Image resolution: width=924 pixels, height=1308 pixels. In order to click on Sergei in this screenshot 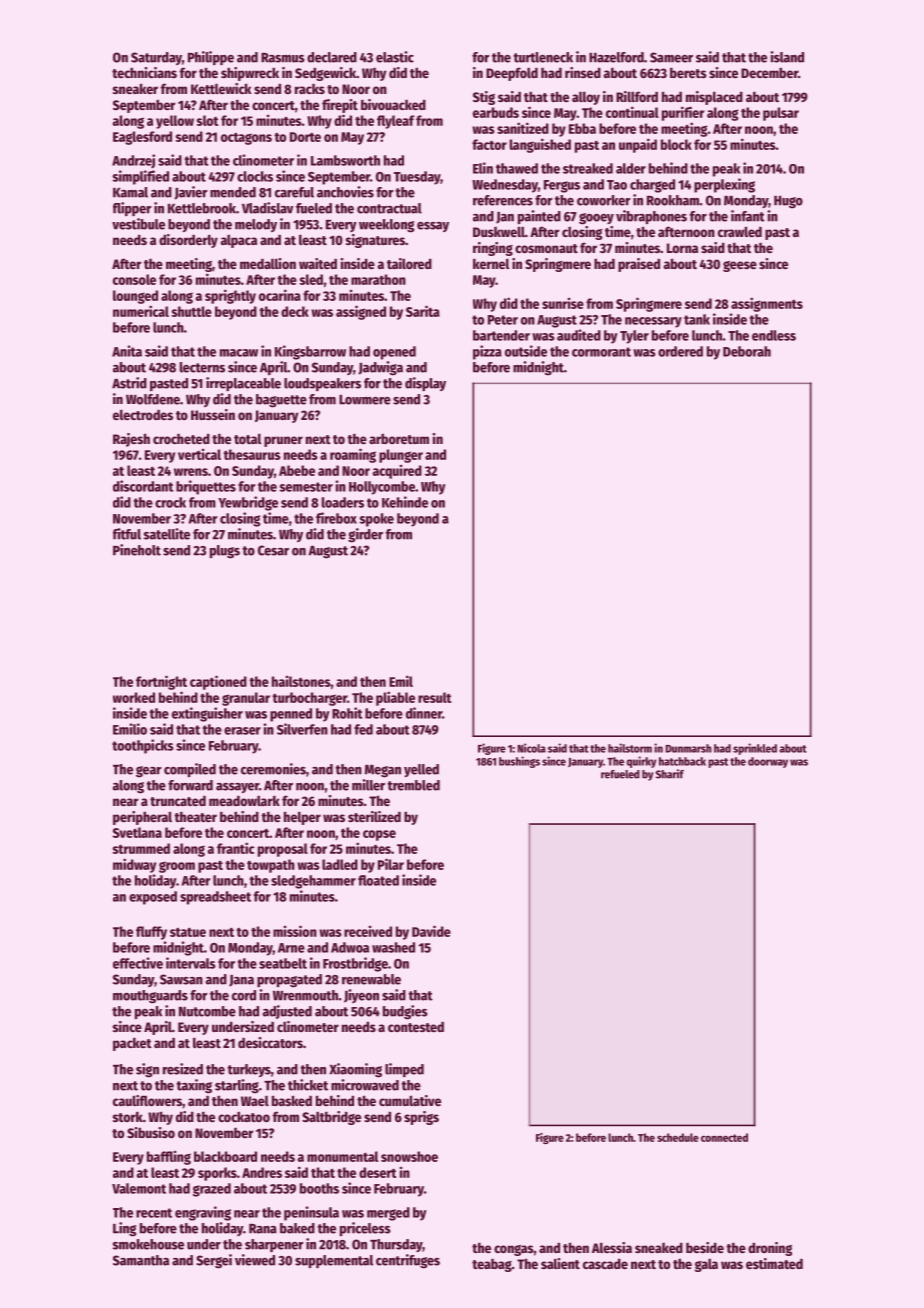, I will do `click(214, 1261)`.
